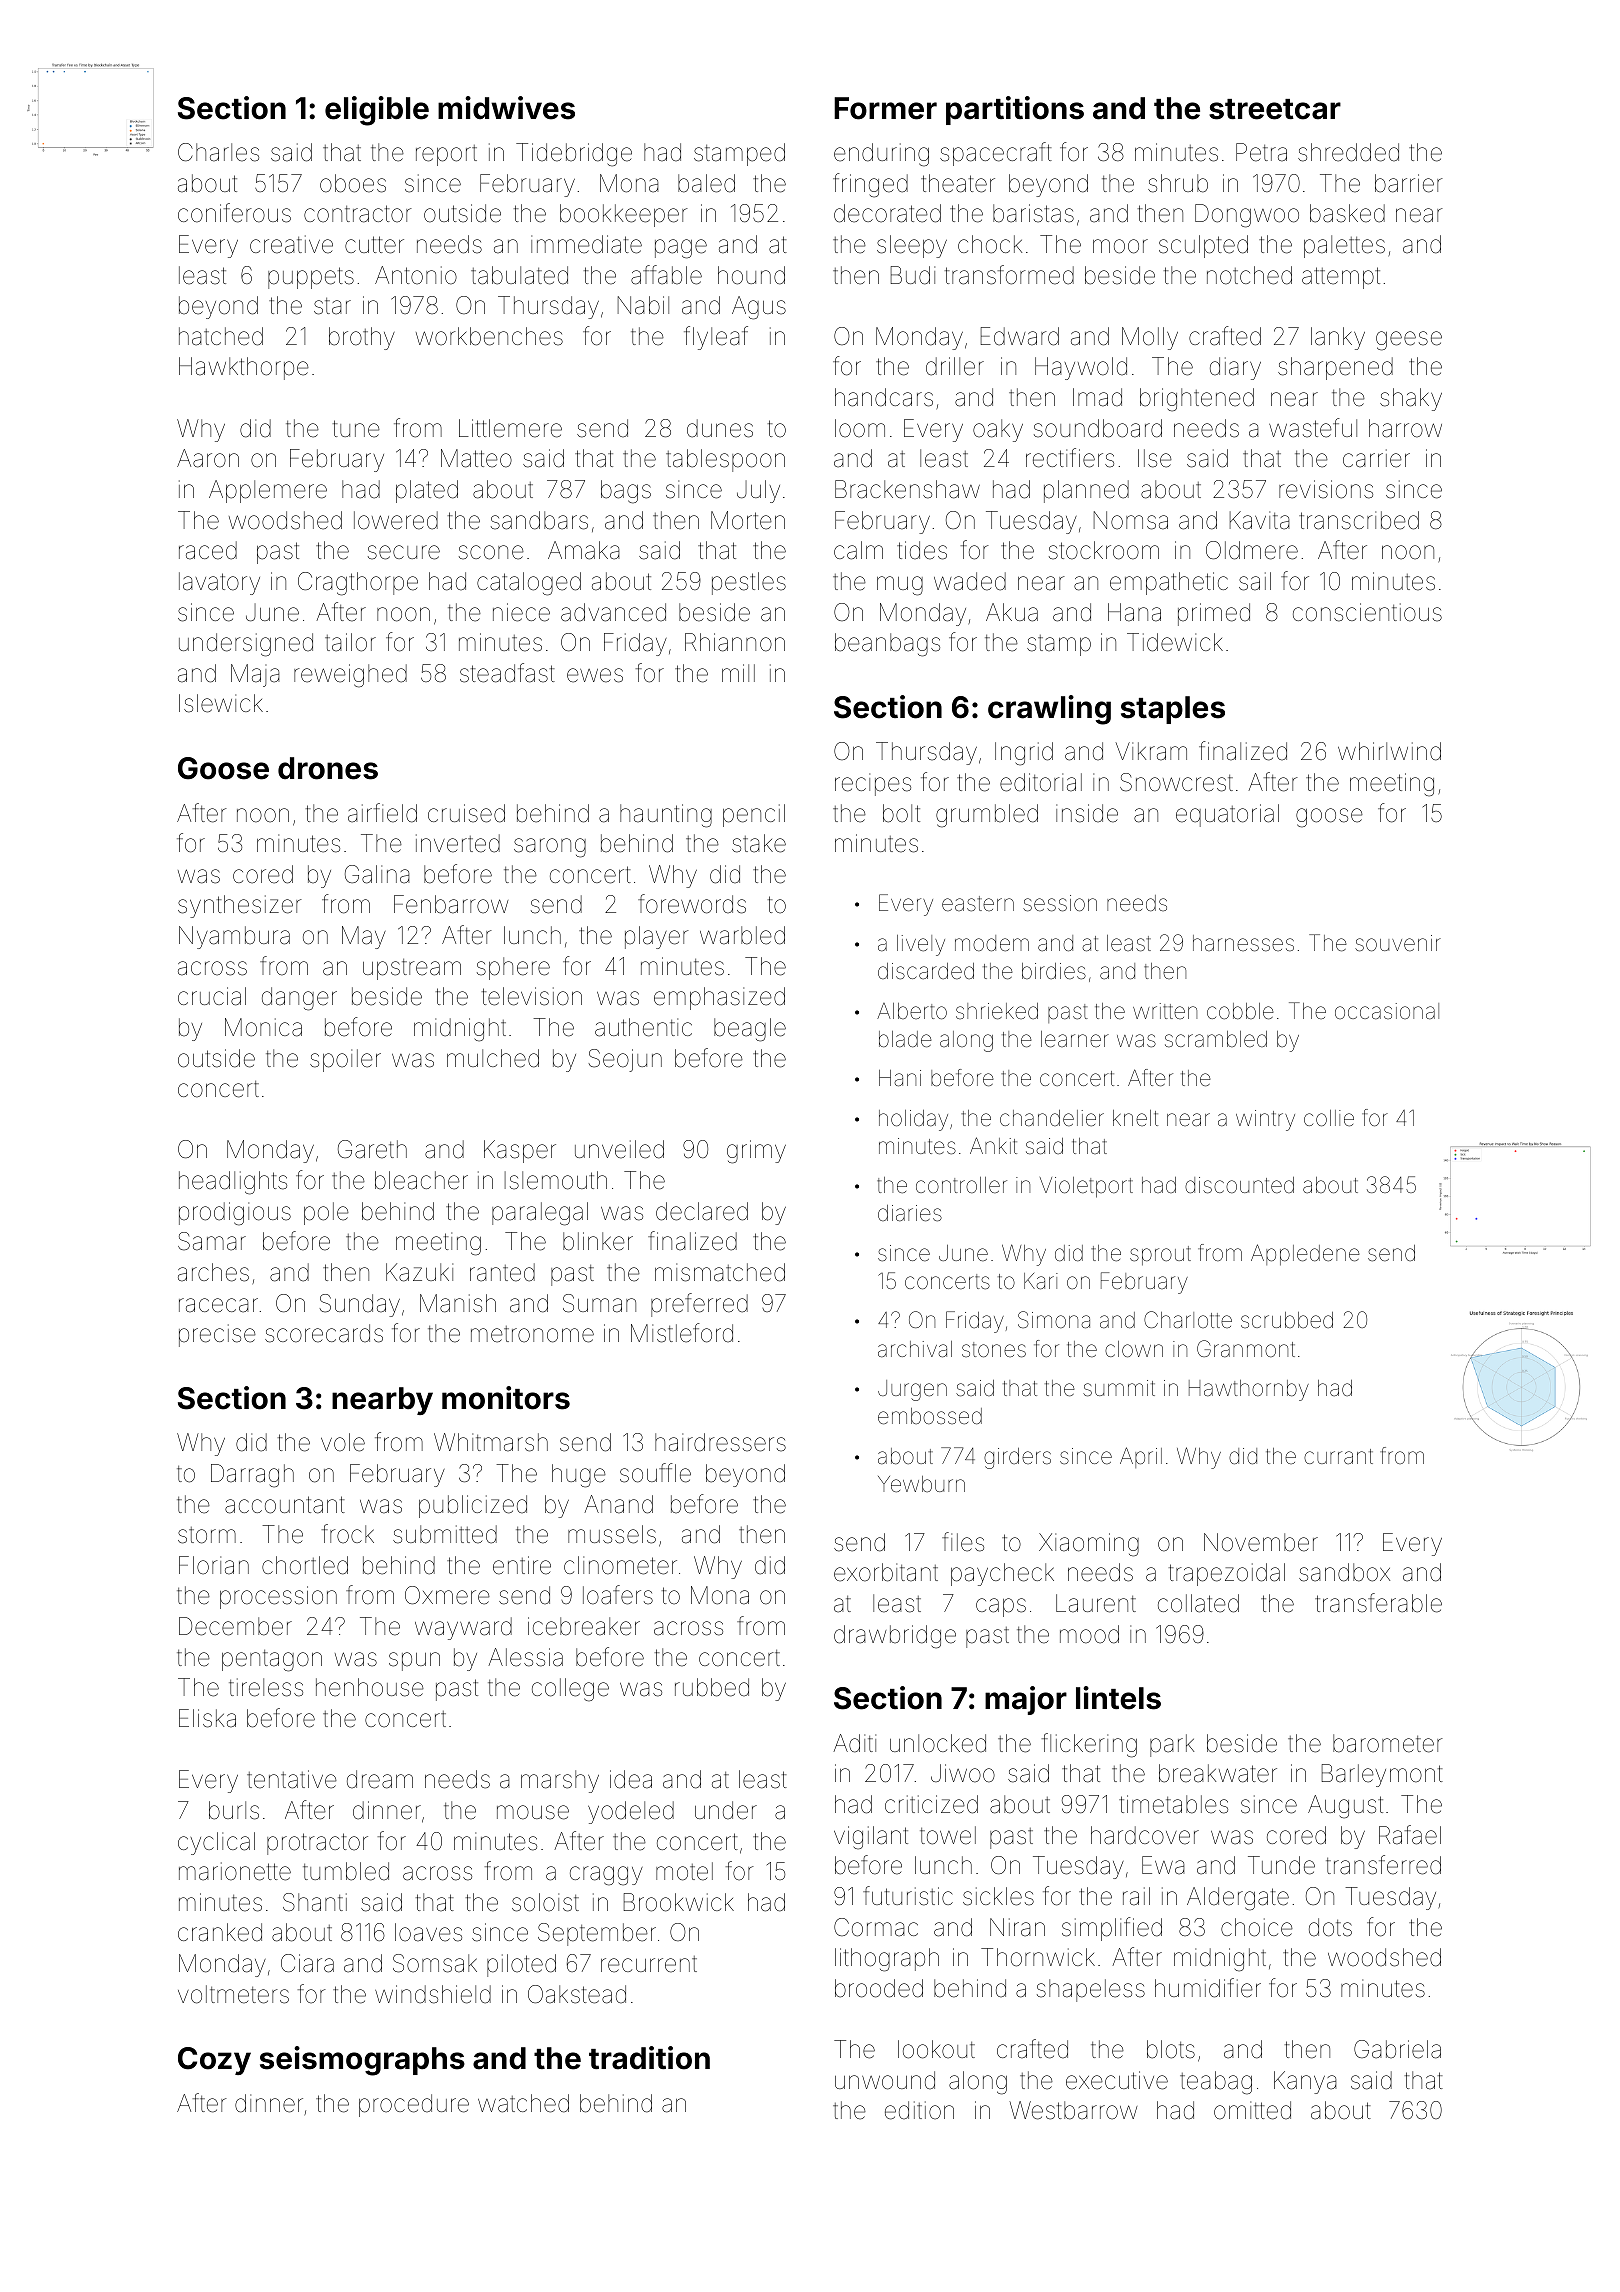 This screenshot has height=2292, width=1620. Describe the element at coordinates (1252, 2110) in the screenshot. I see `omitted` at that location.
